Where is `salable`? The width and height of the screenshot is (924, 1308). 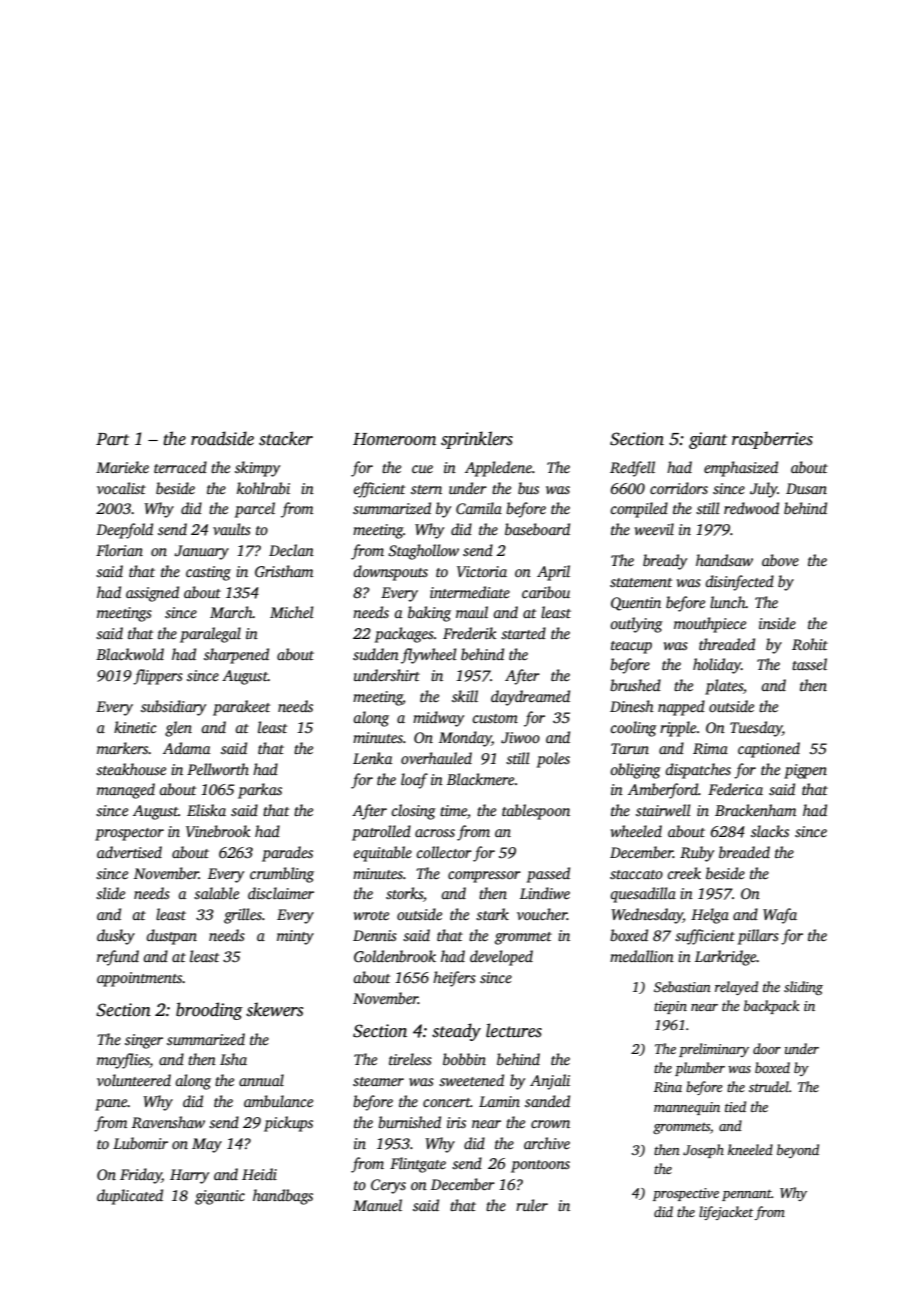
salable is located at coordinates (216, 893).
